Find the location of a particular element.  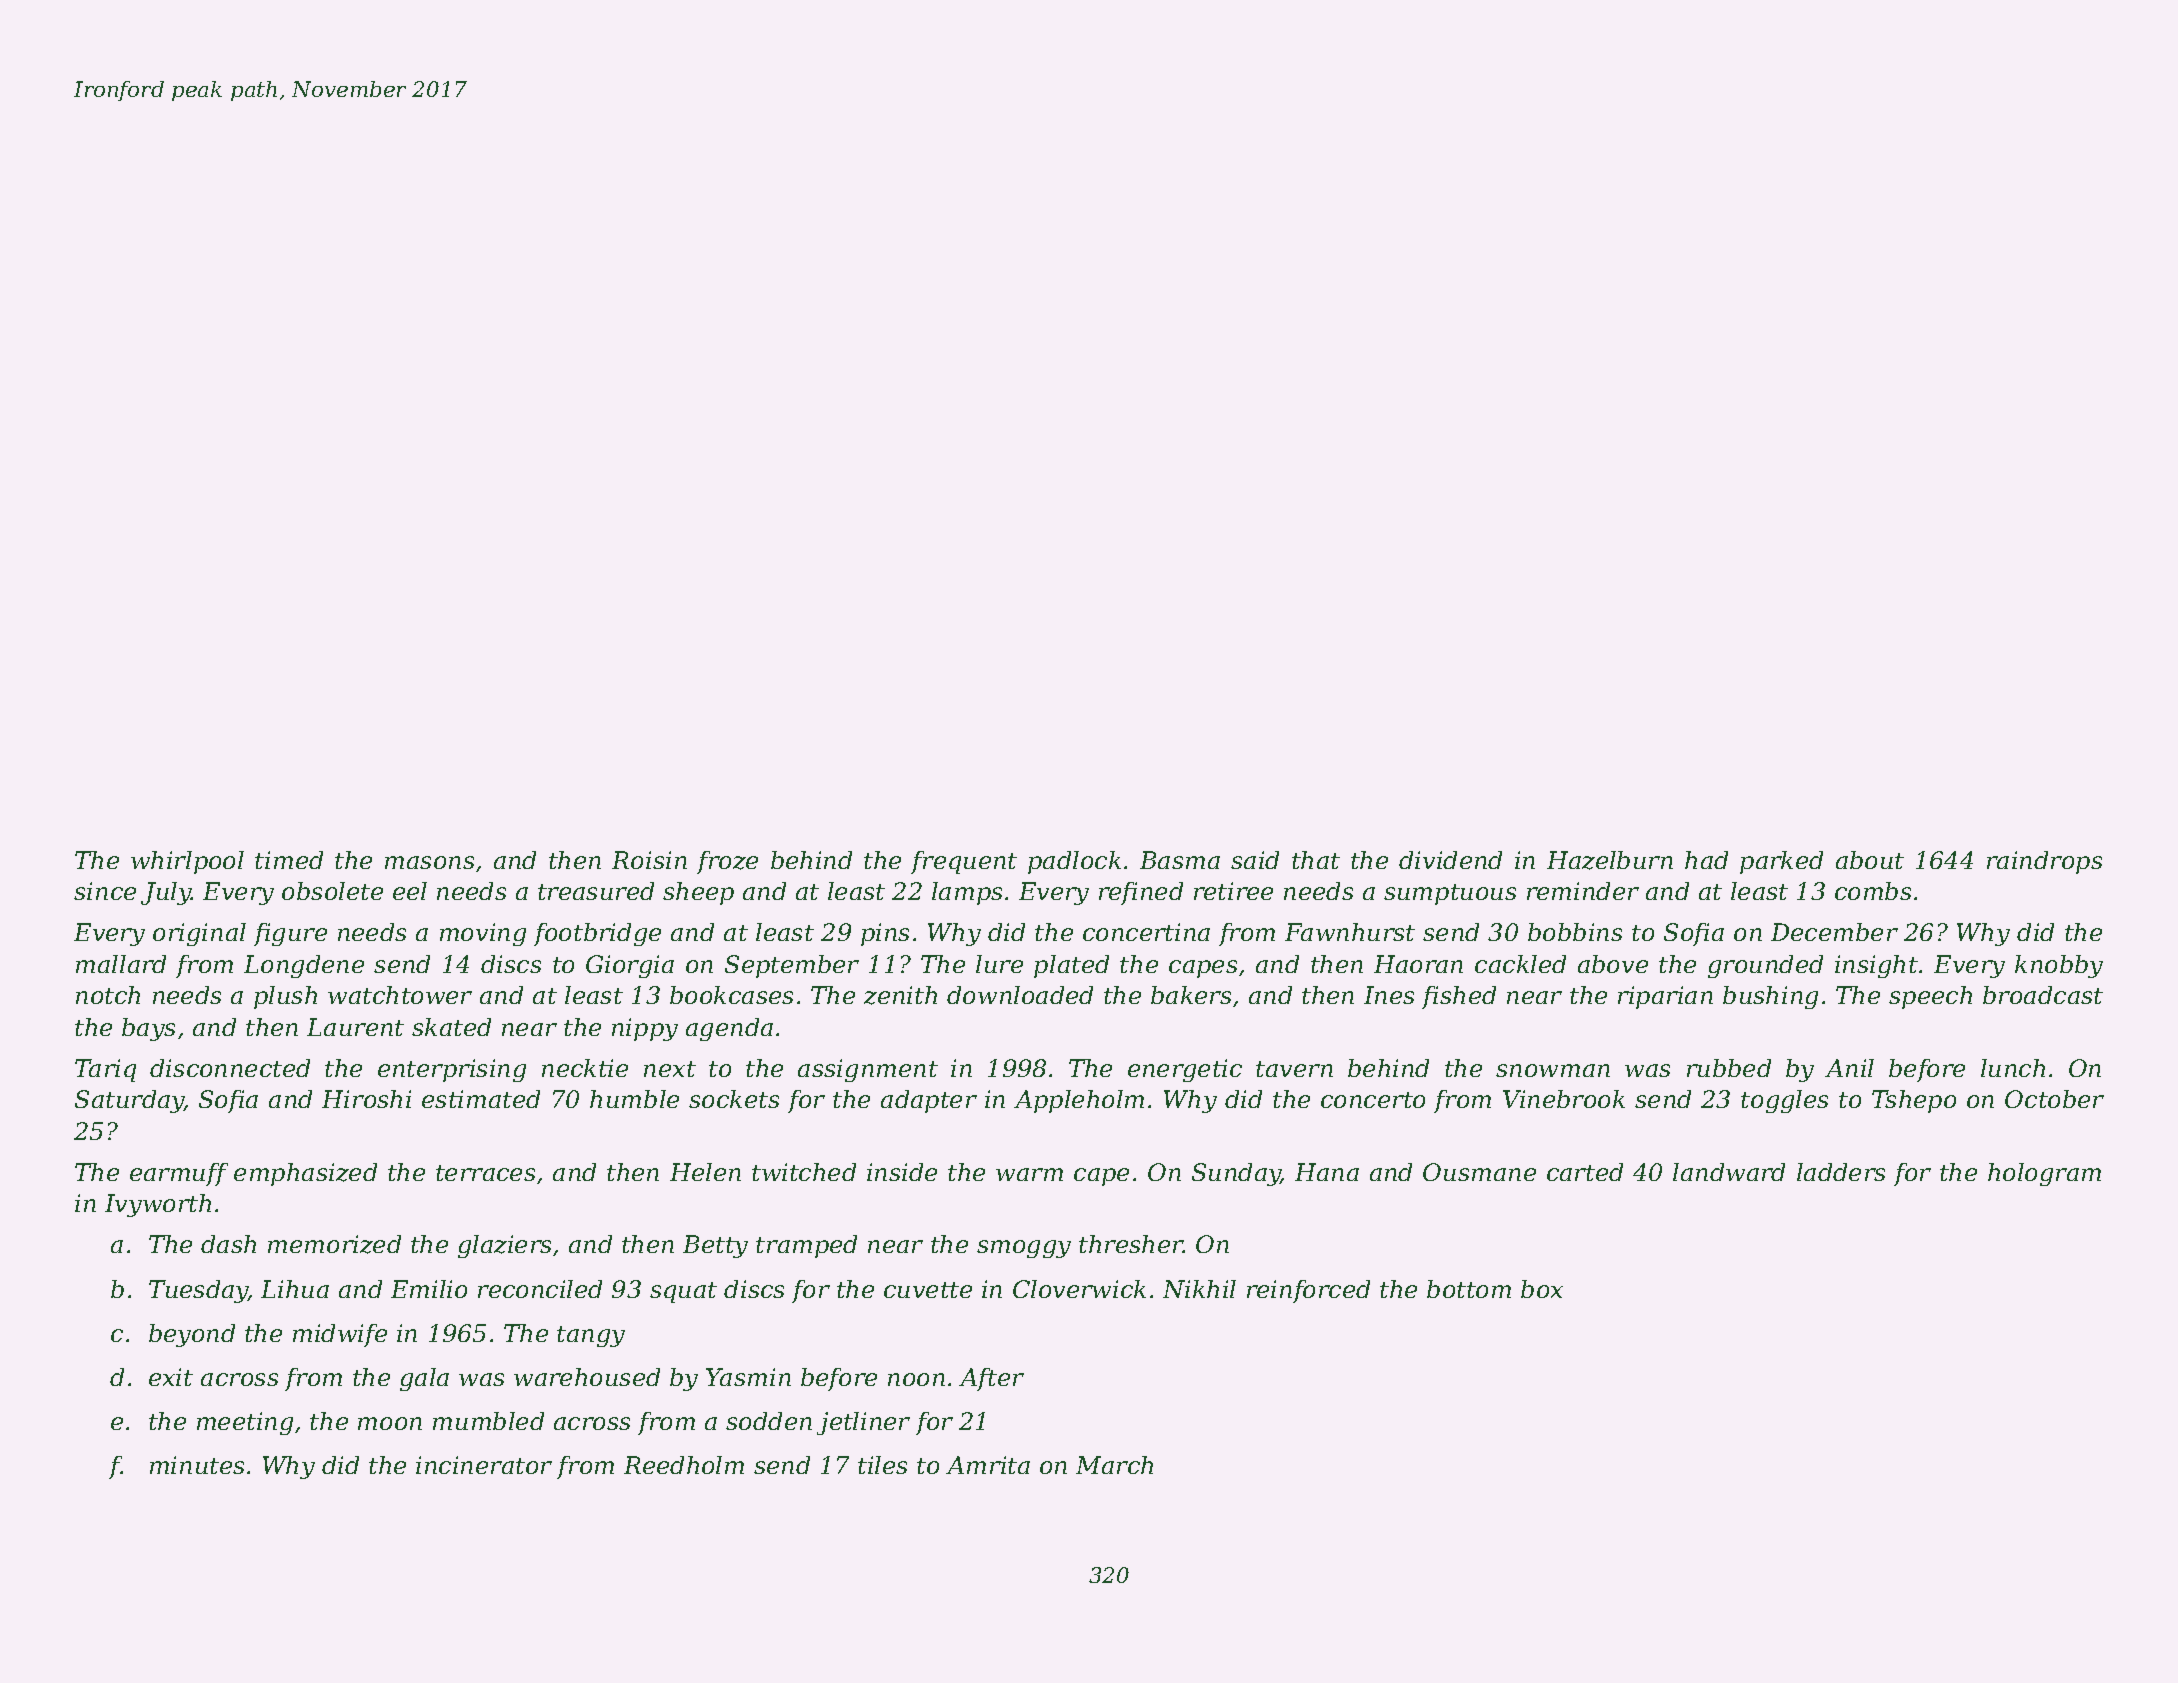

downloaded is located at coordinates (1020, 995).
